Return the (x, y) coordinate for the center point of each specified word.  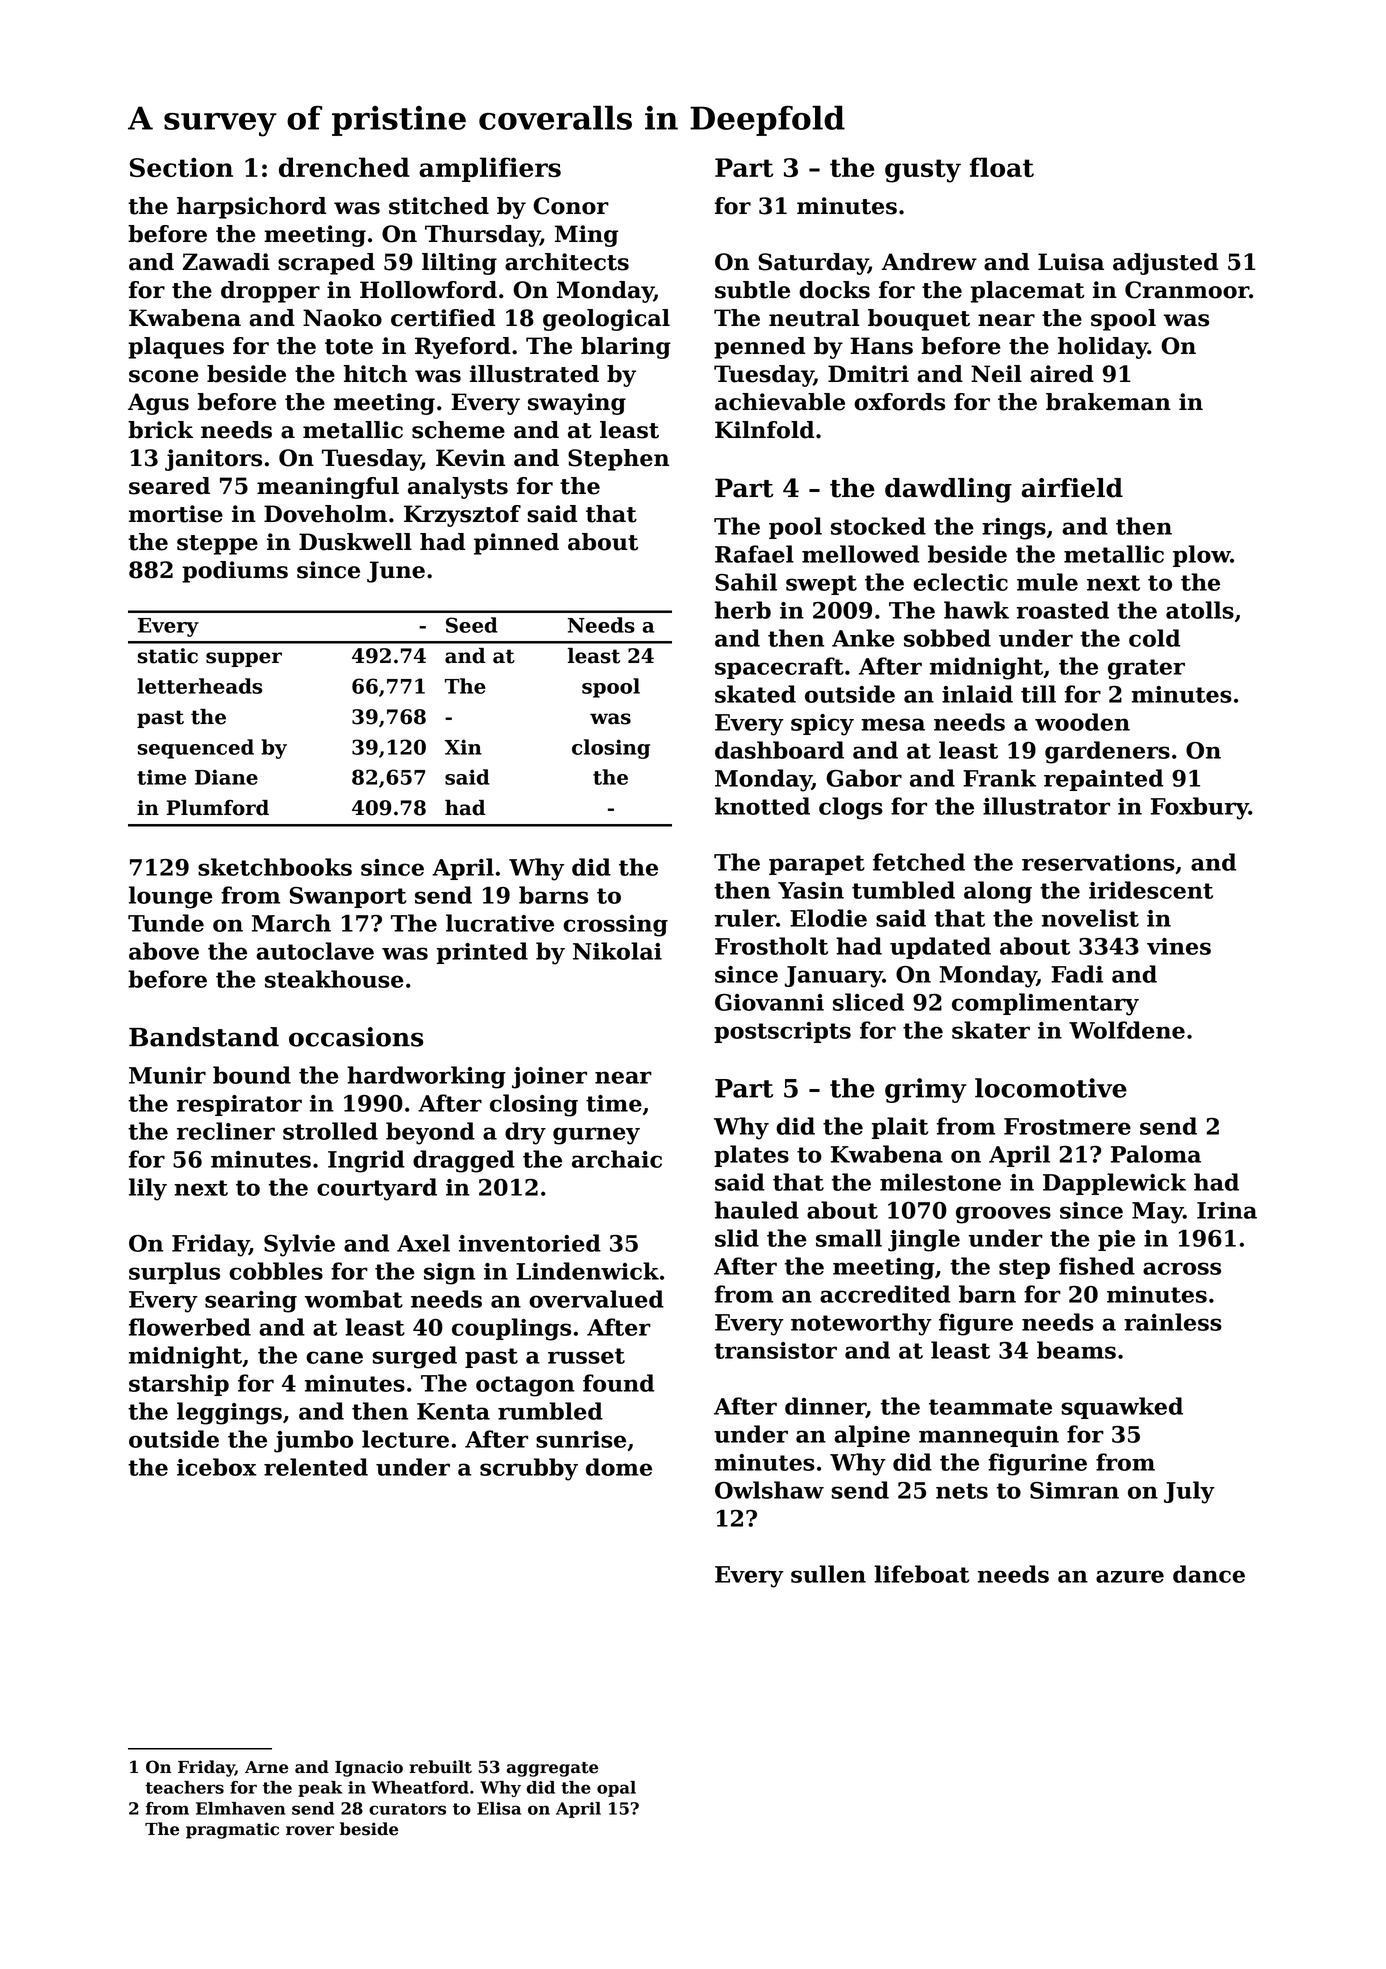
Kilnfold (764, 430)
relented (316, 1467)
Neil (996, 374)
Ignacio (369, 1768)
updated (940, 948)
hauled (757, 1210)
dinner (825, 1407)
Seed (472, 625)
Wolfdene (1127, 1030)
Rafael (754, 554)
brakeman (1108, 402)
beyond (430, 1133)
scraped (326, 264)
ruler (745, 918)
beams (1076, 1350)
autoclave (315, 951)
